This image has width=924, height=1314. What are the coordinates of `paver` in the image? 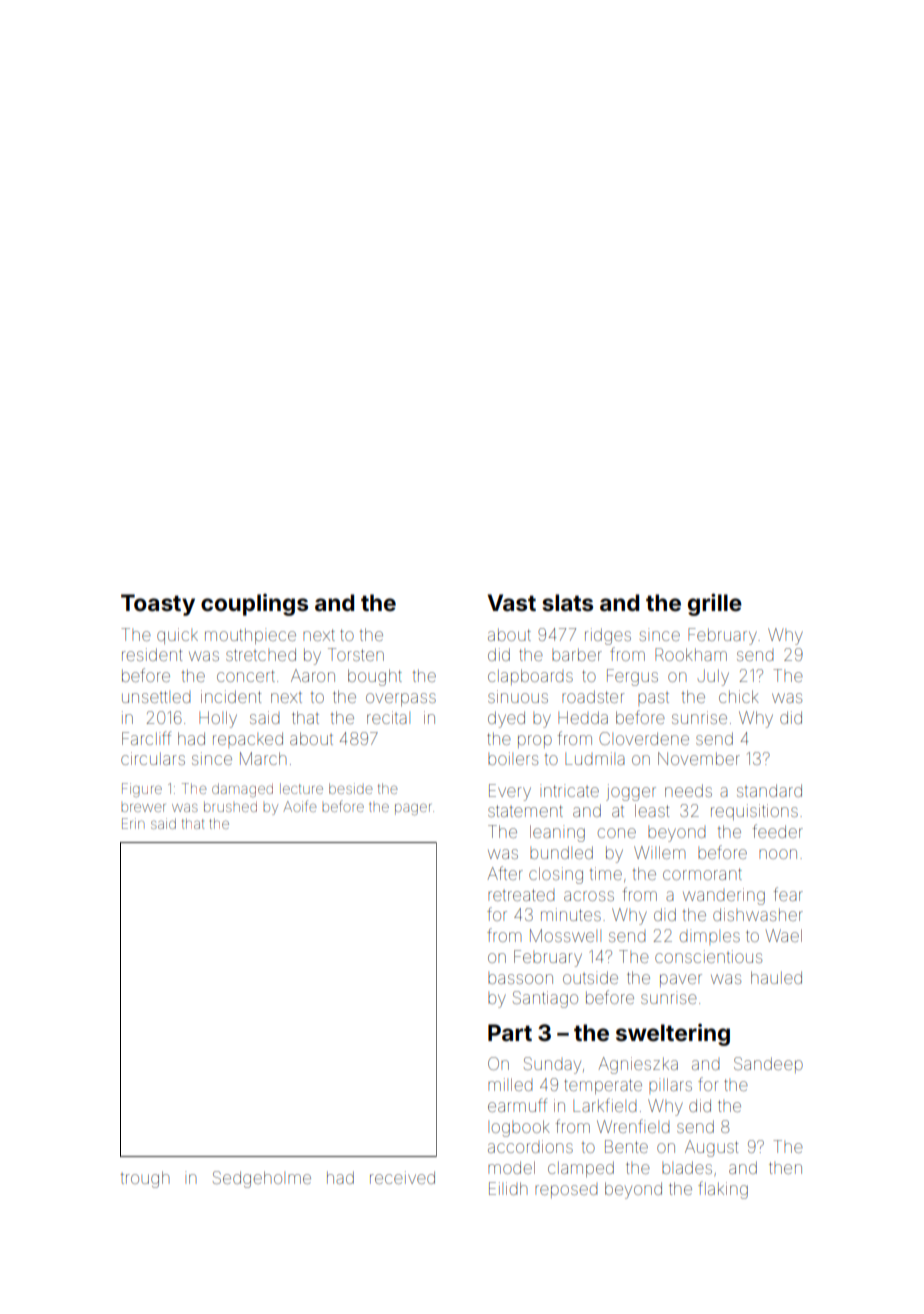 It's located at (681, 980).
